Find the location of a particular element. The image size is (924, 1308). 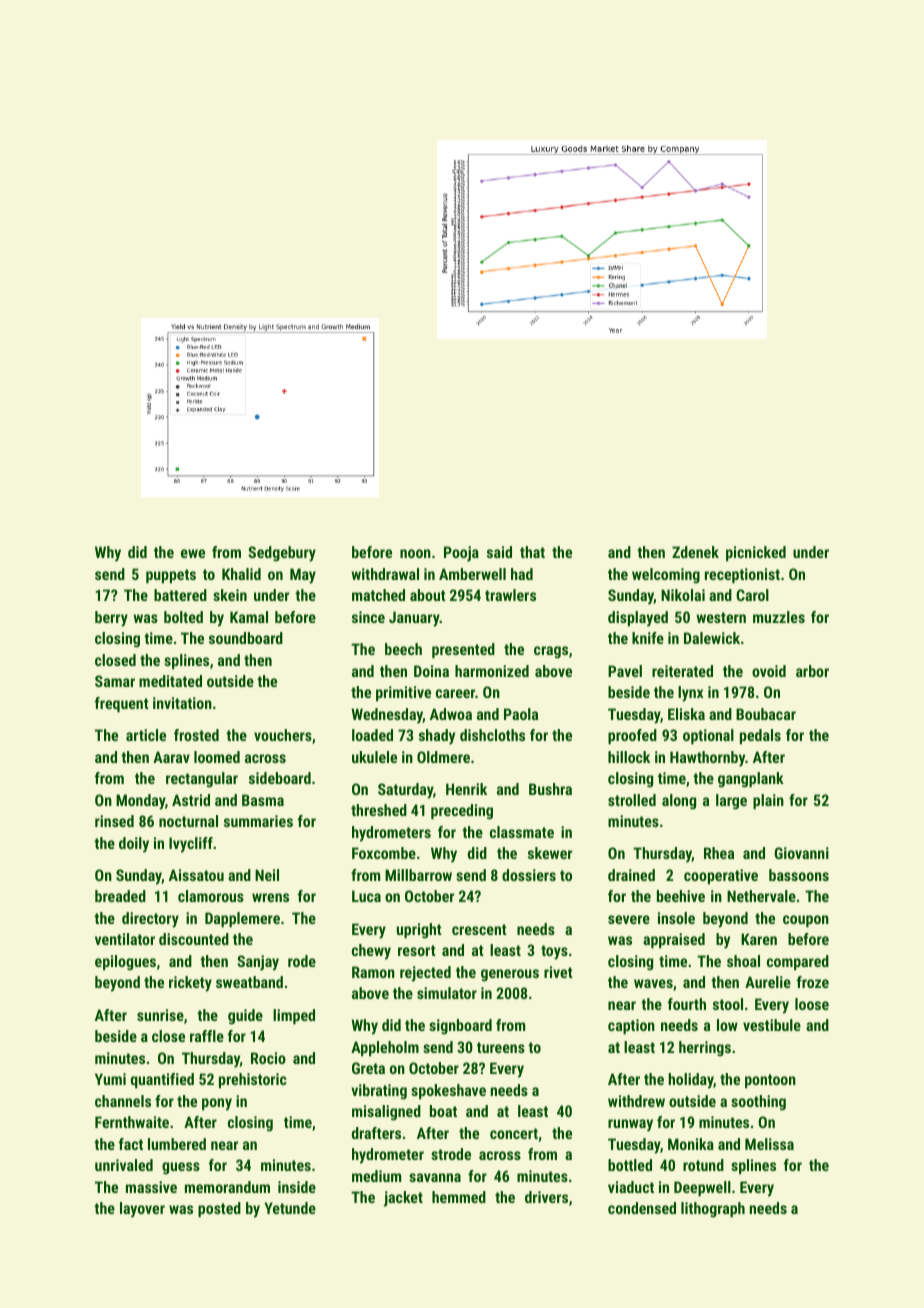

trawlers is located at coordinates (510, 595).
